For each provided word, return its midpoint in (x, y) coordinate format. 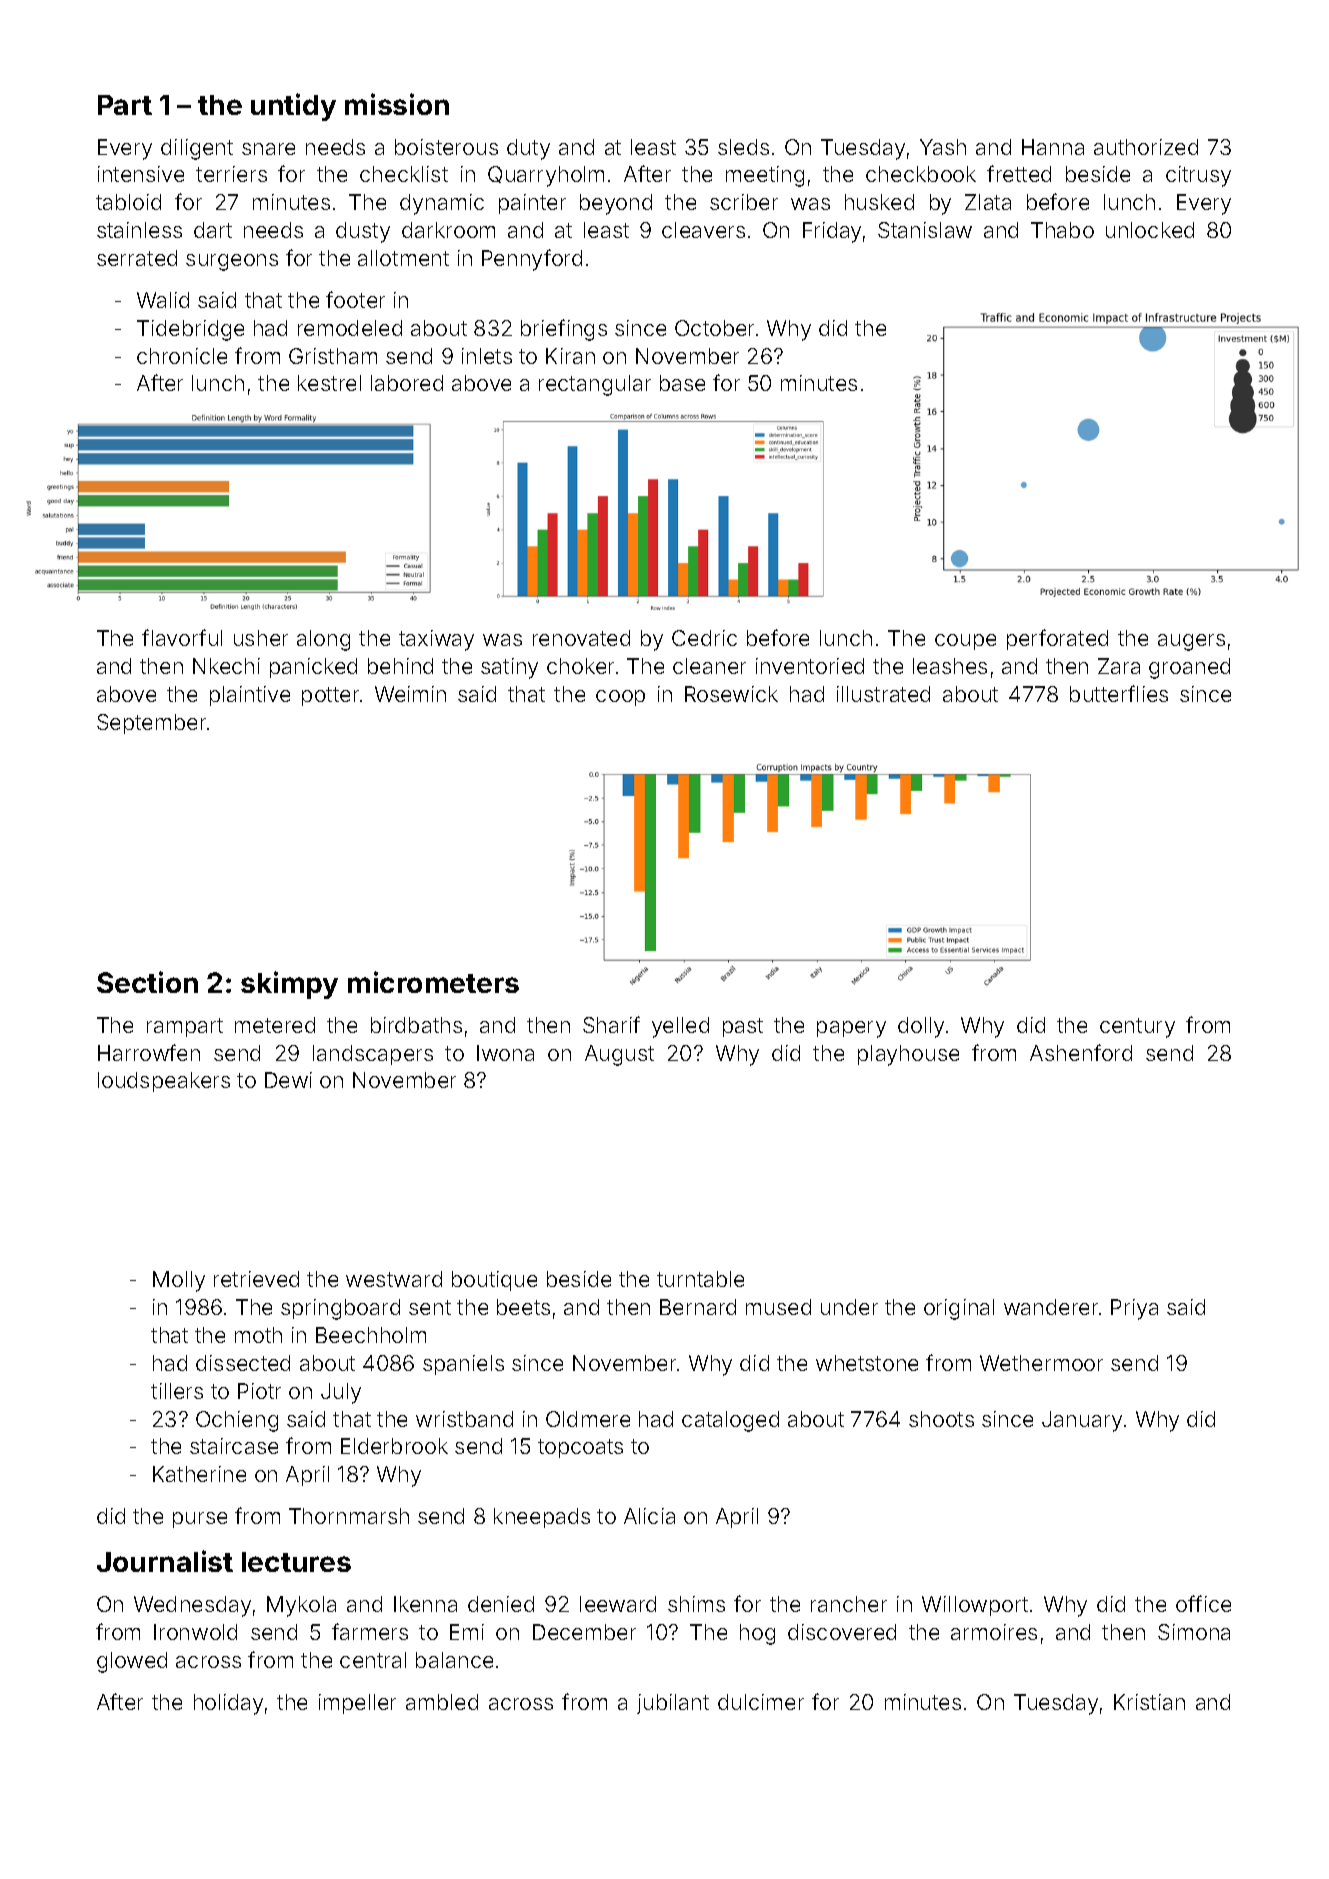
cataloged (730, 1421)
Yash (943, 147)
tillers (177, 1391)
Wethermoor (1041, 1363)
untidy (293, 107)
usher (261, 638)
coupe (965, 642)
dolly (921, 1027)
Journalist (165, 1561)
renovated (581, 638)
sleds (743, 147)
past (743, 1027)
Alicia (649, 1516)
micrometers (433, 982)
